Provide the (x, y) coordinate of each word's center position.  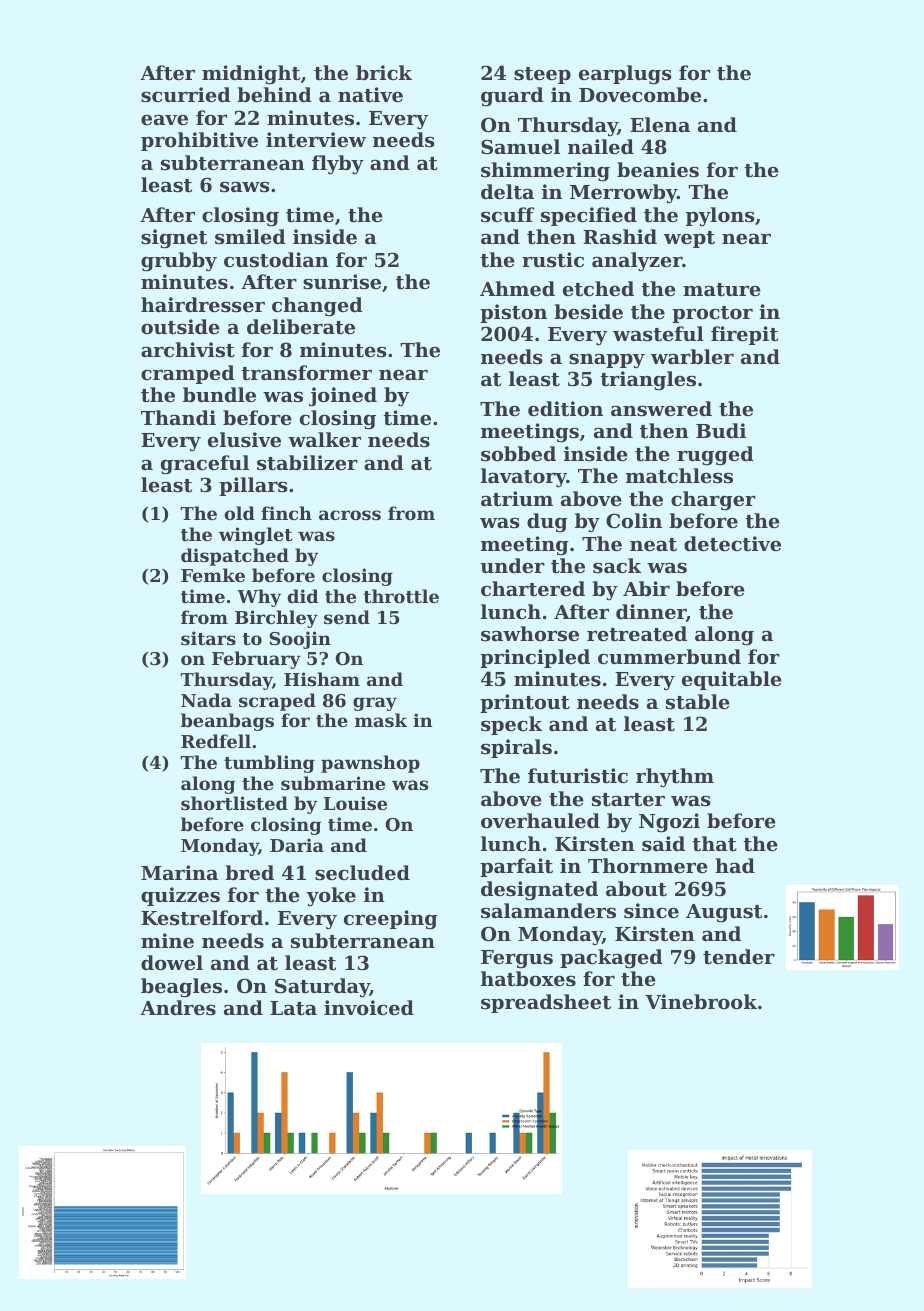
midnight (251, 75)
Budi (721, 430)
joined (343, 397)
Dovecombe (640, 95)
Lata (293, 1008)
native (370, 95)
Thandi (178, 417)
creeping (391, 920)
